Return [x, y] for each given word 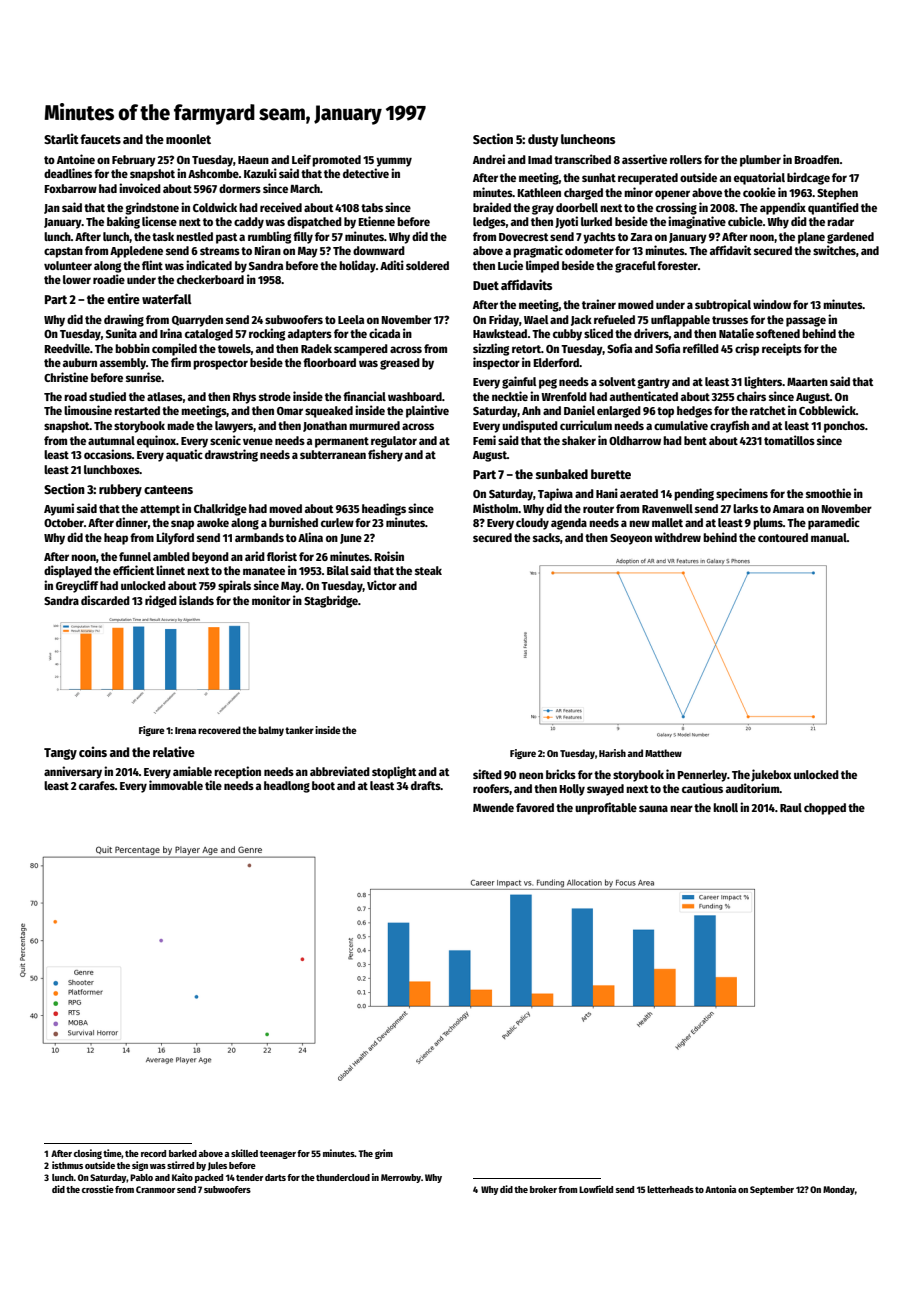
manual [829, 537]
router [598, 509]
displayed [68, 571]
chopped [825, 809]
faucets [100, 139]
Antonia [720, 1189]
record [153, 1153]
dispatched [314, 222]
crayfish [729, 426]
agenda [569, 524]
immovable [176, 785]
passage [806, 322]
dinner [132, 522]
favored [535, 807]
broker [543, 1189]
